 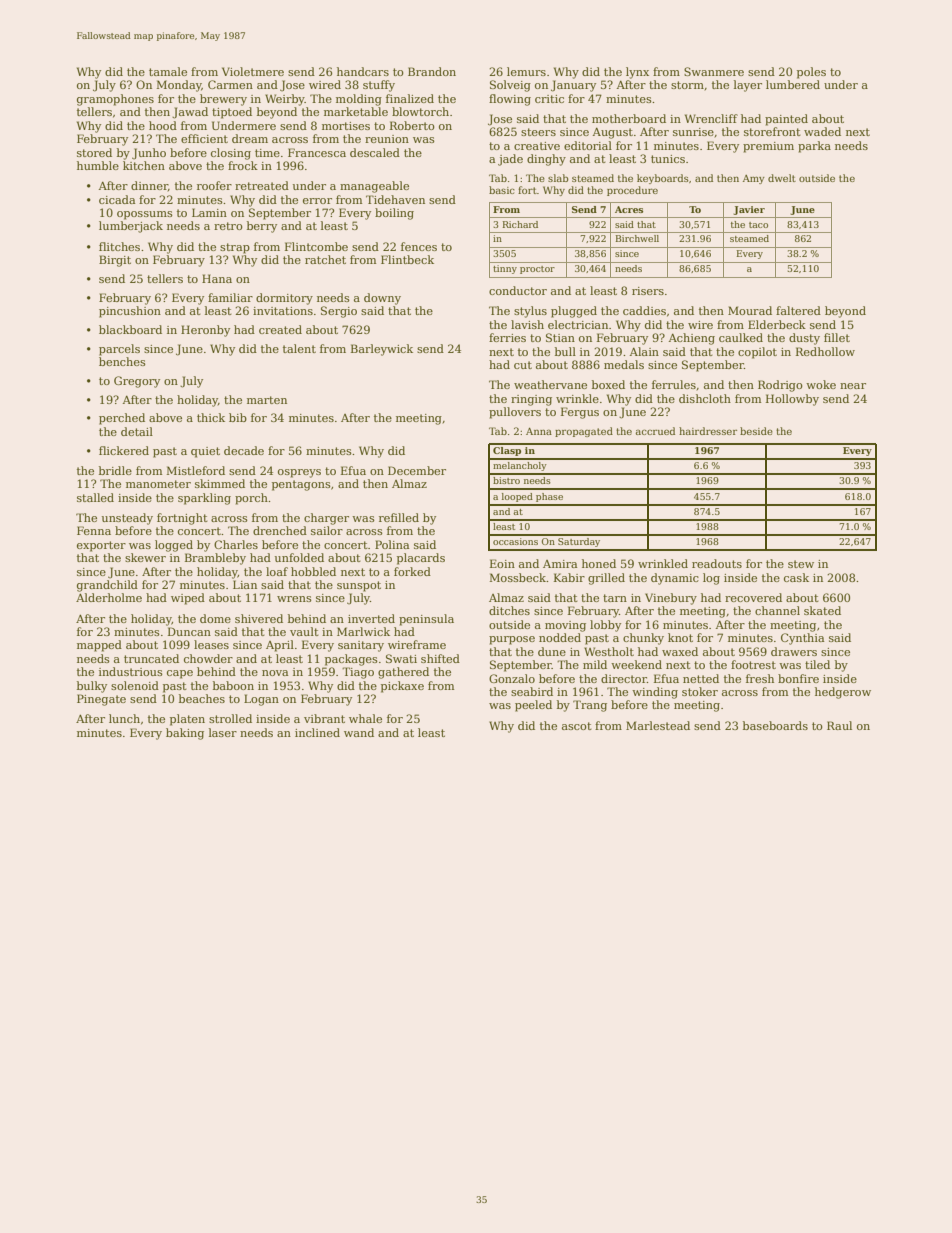 I want to click on Barleywick, so click(x=382, y=350).
